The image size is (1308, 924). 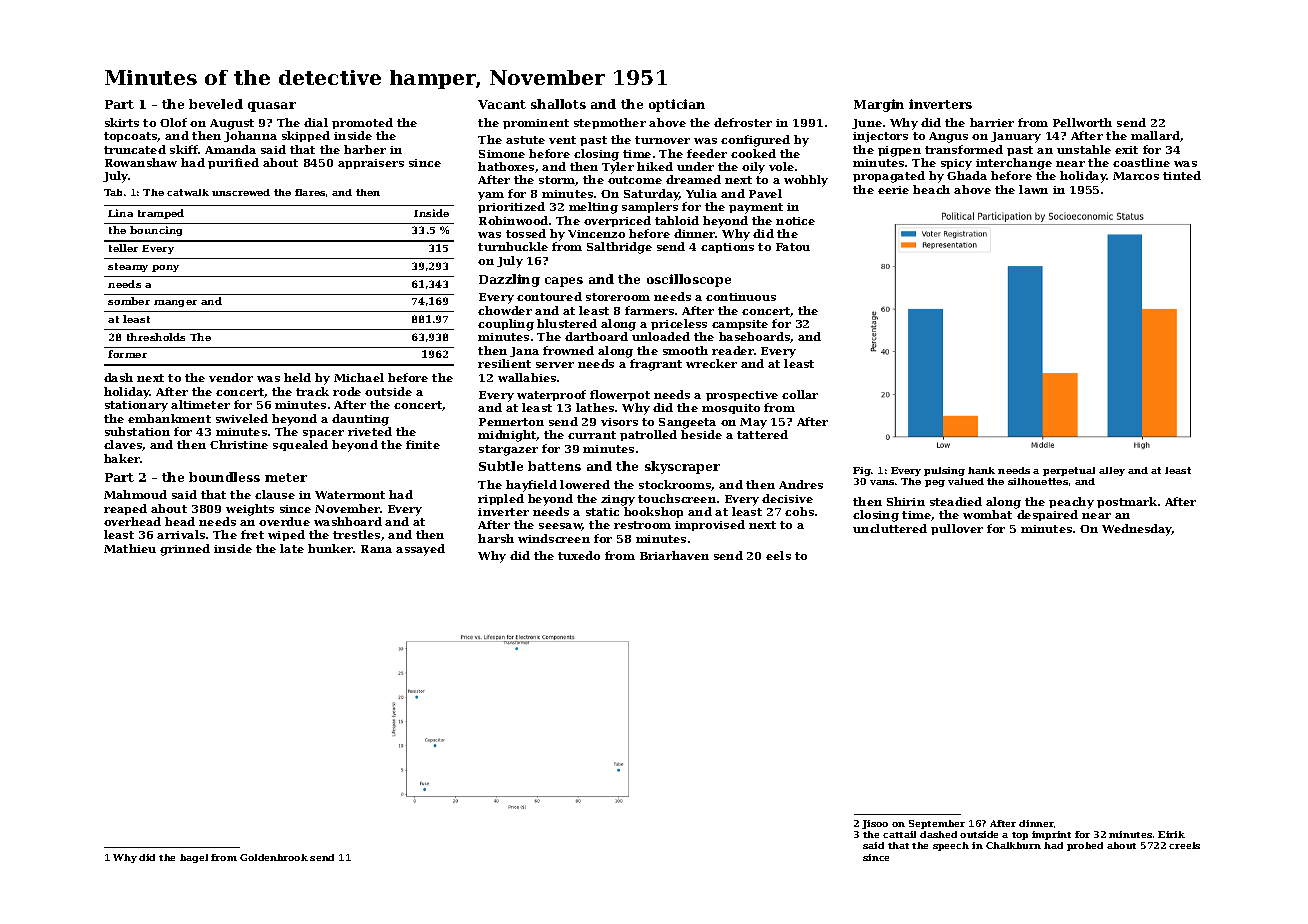 What do you see at coordinates (274, 857) in the screenshot?
I see `Goldenbrook` at bounding box center [274, 857].
